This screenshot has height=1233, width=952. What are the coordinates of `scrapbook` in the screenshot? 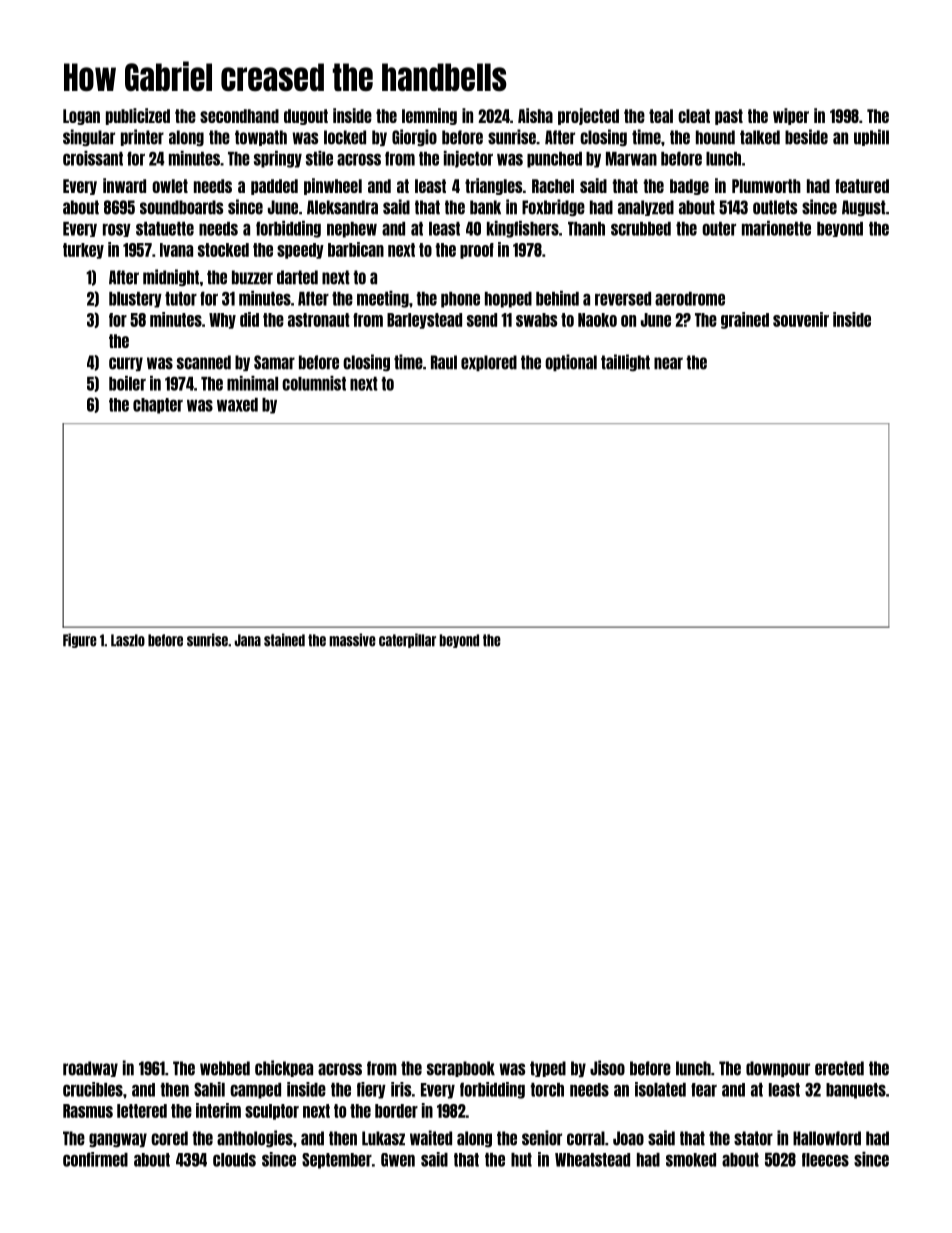 It's located at (461, 1069).
